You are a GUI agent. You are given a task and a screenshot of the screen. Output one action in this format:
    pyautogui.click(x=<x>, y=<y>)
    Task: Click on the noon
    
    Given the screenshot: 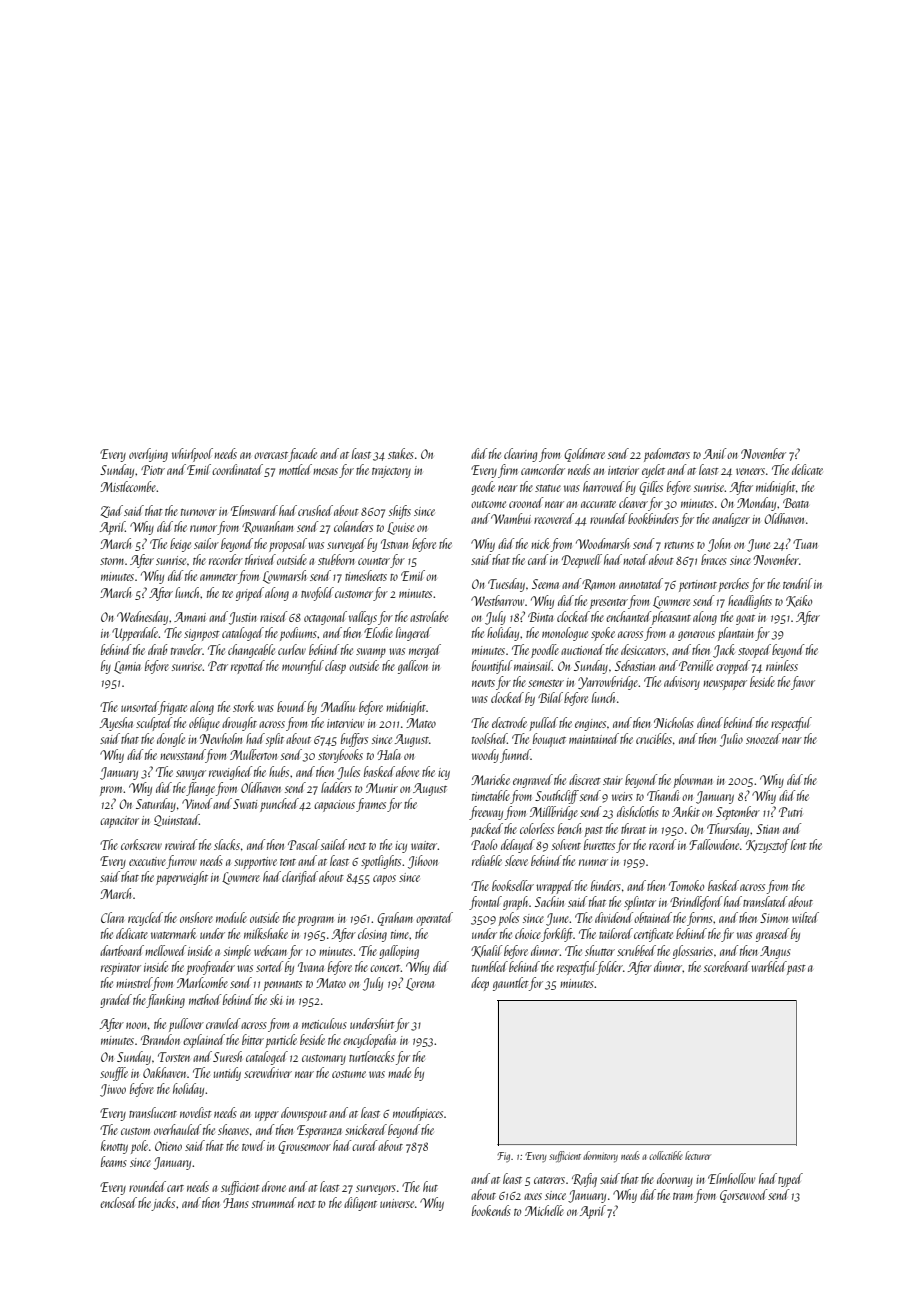 What is the action you would take?
    pyautogui.click(x=136, y=1025)
